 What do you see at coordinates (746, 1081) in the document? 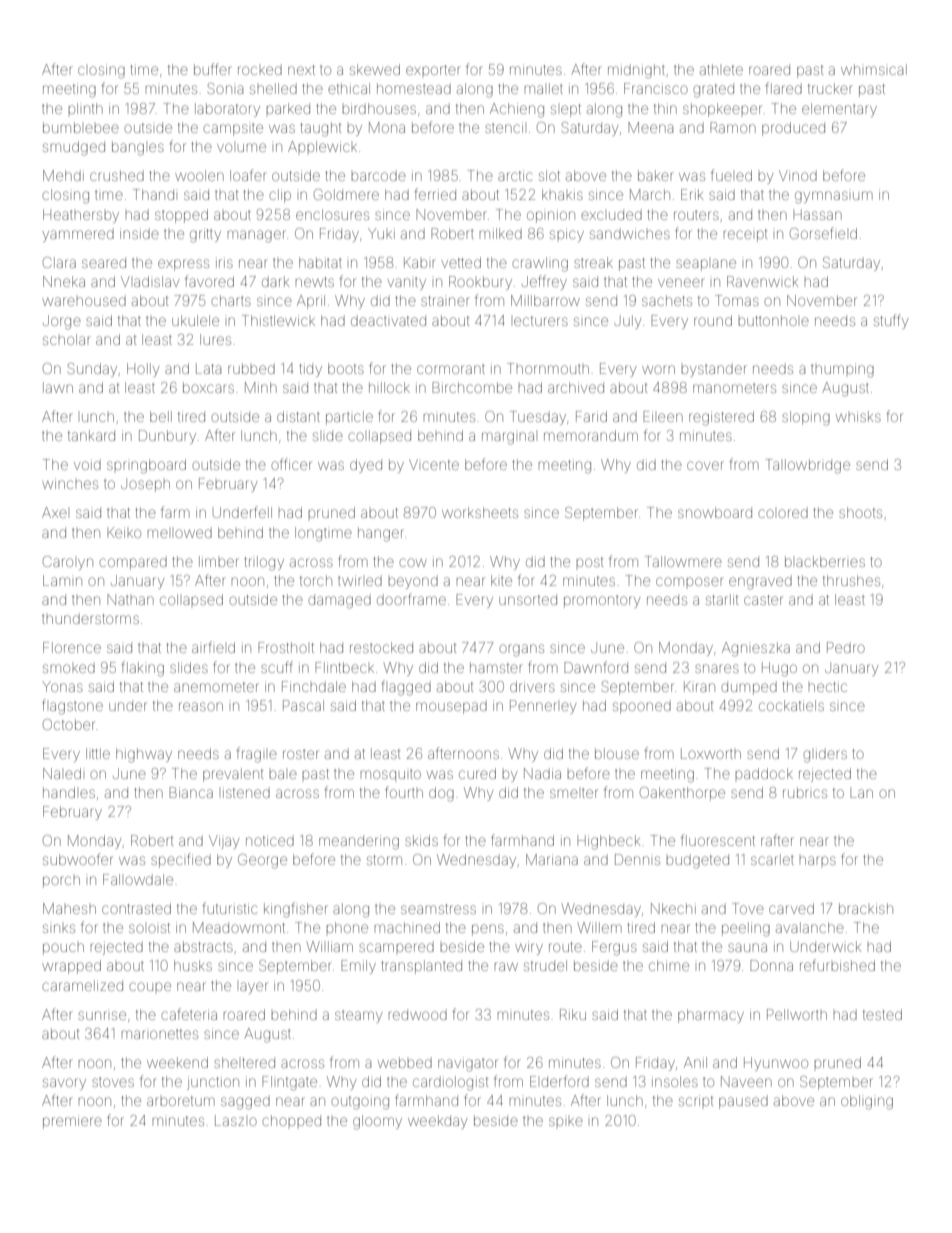
I see `Naveen` at bounding box center [746, 1081].
